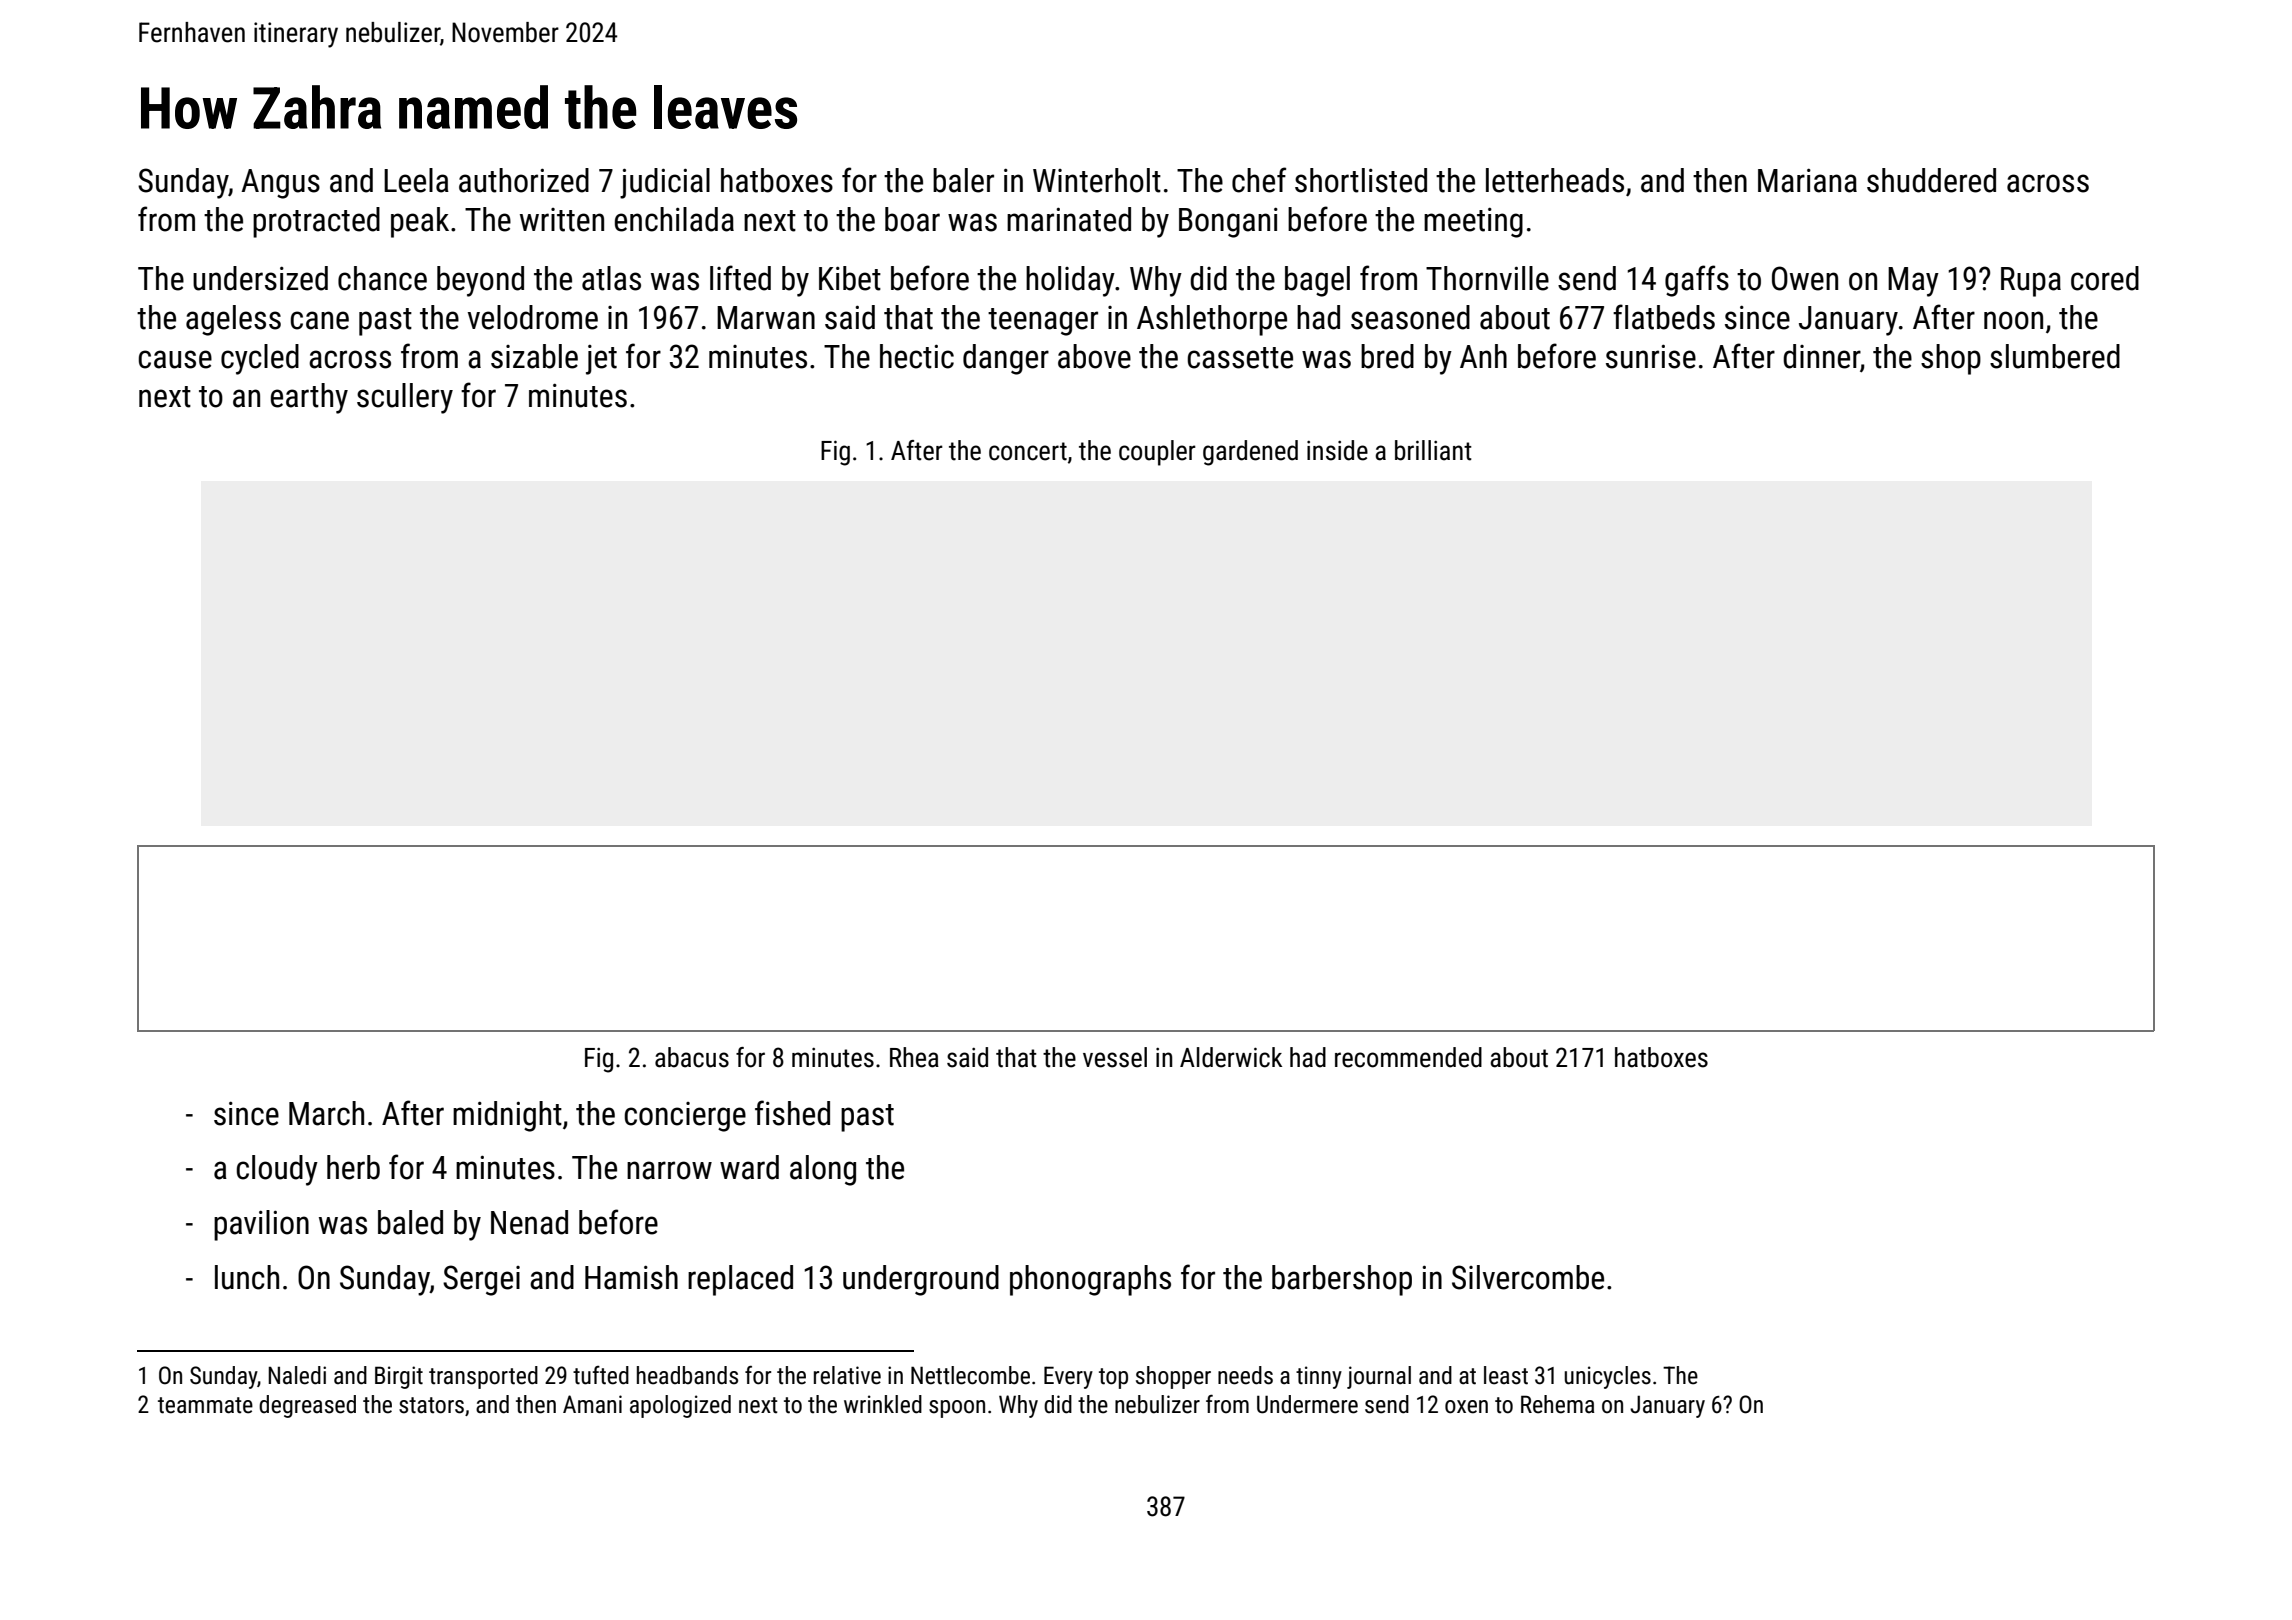 The width and height of the page is (2292, 1620). I want to click on Owen, so click(1805, 278).
